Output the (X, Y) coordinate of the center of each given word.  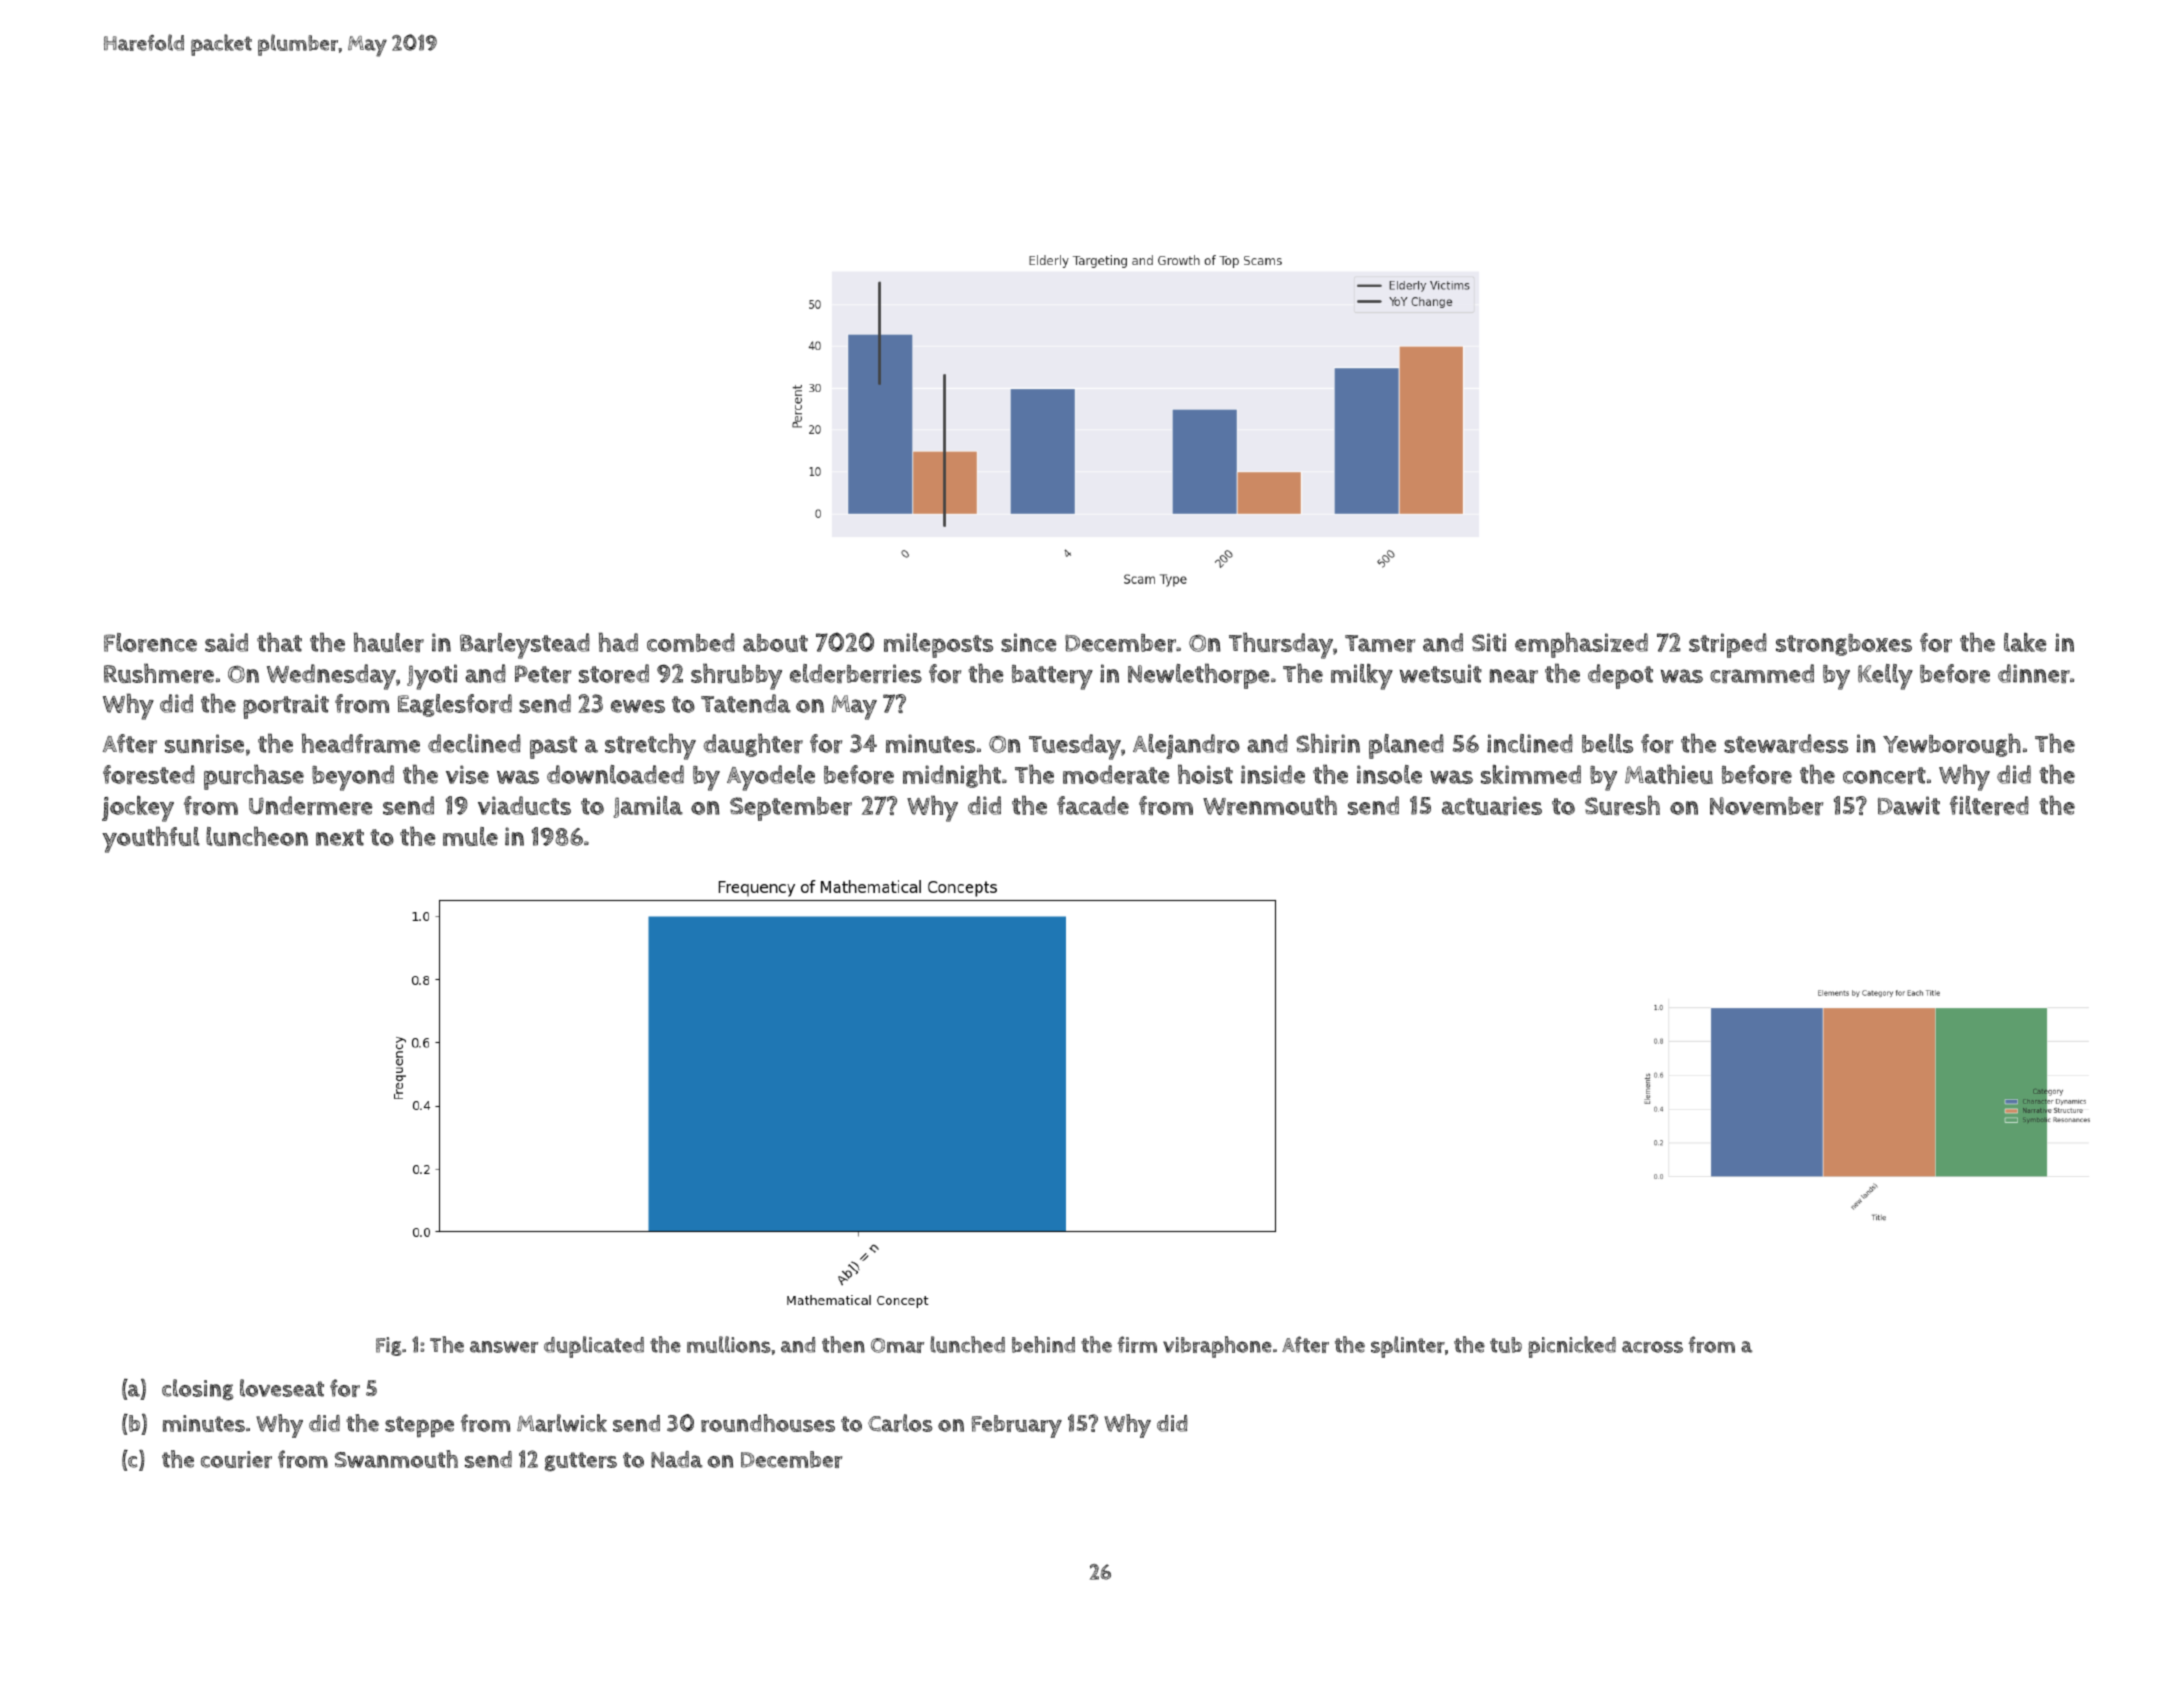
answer (504, 1347)
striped (1728, 645)
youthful (150, 839)
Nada (677, 1459)
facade (1093, 805)
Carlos (900, 1423)
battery (1052, 677)
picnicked (1572, 1347)
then (843, 1344)
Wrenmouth (1270, 805)
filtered (1989, 805)
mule (470, 836)
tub (1506, 1345)
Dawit (1909, 805)
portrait (286, 706)
